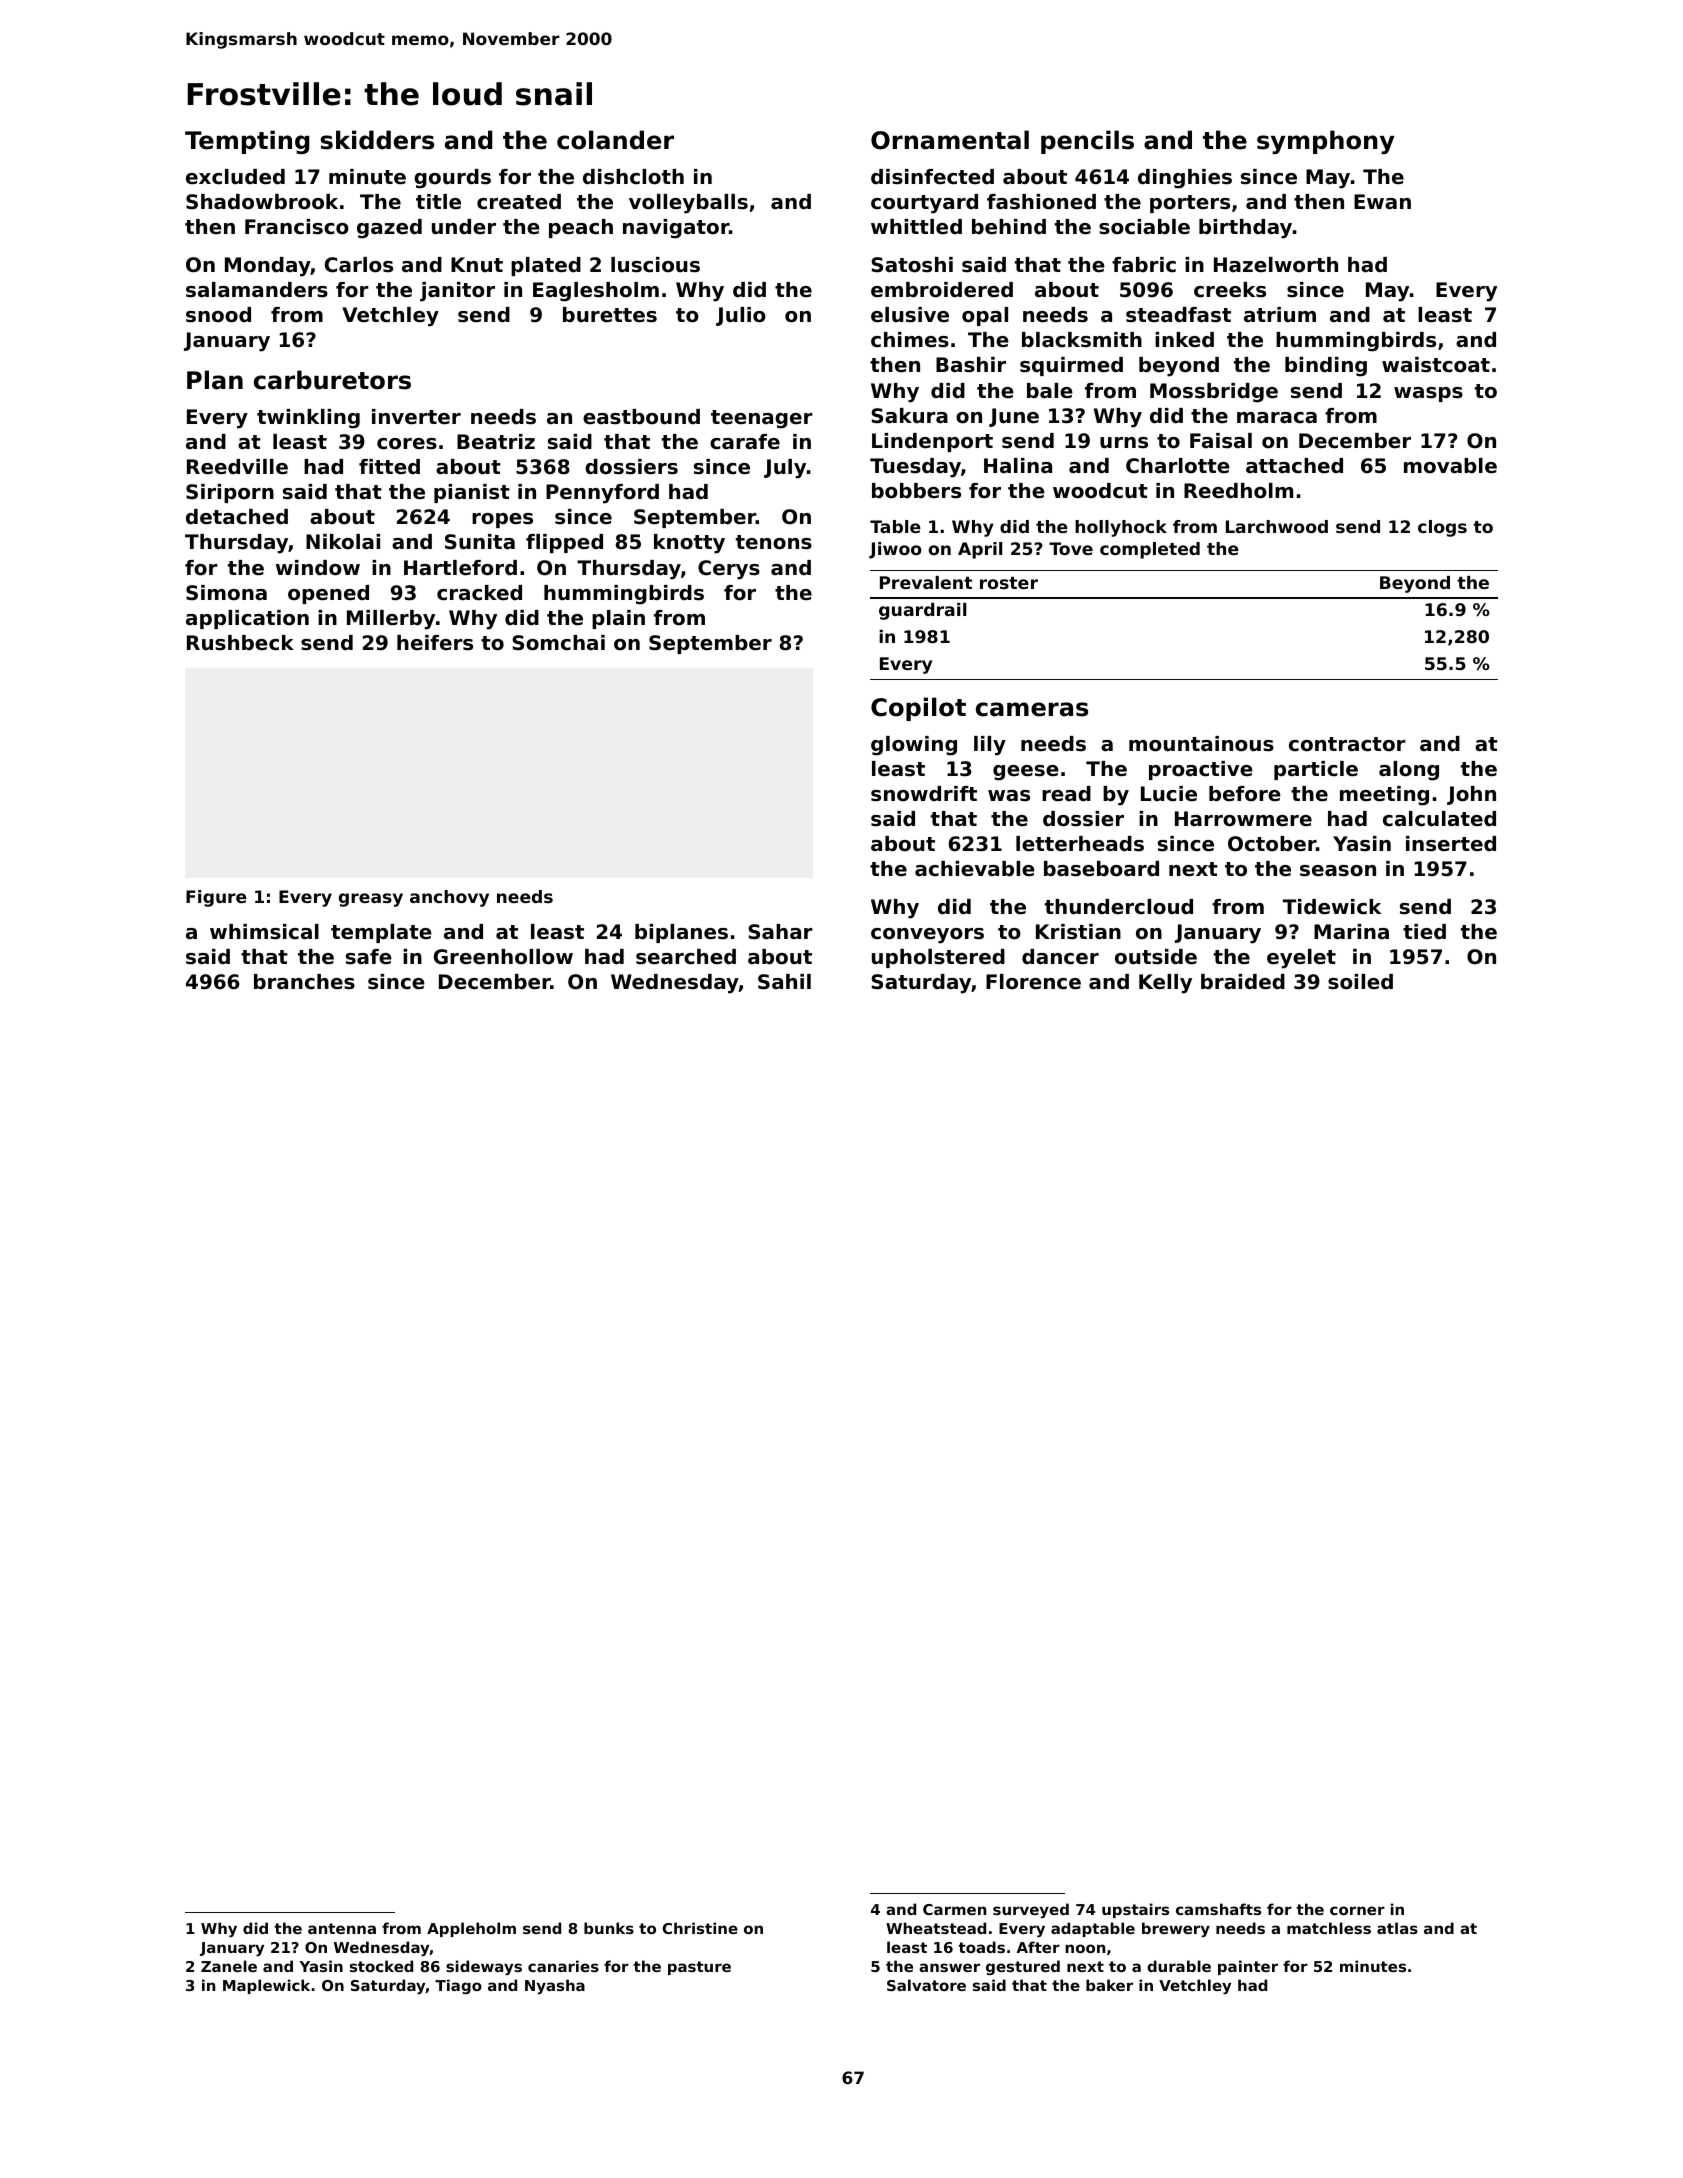  I want to click on surveyed, so click(1031, 1910).
